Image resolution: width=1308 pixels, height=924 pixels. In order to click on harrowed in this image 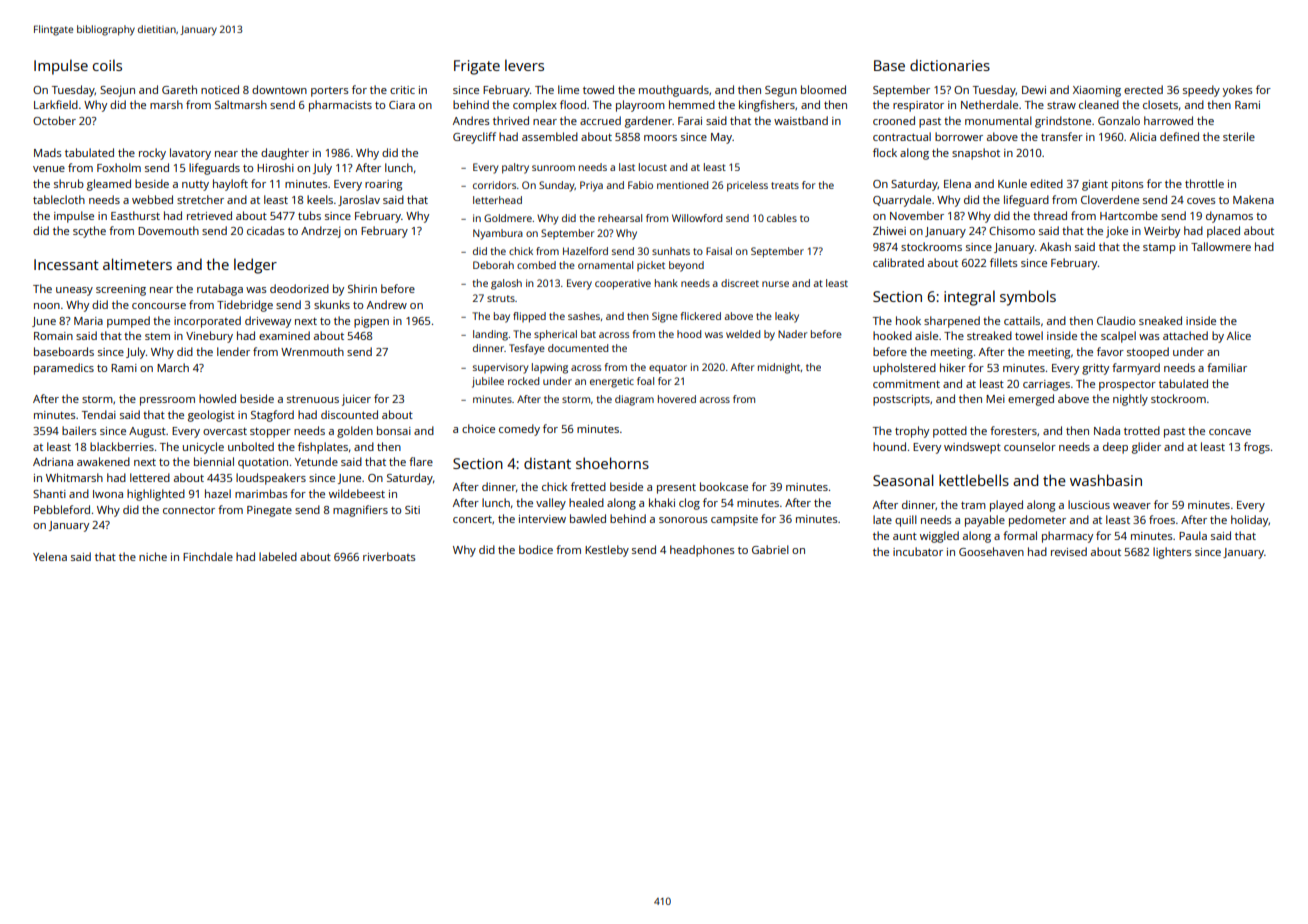, I will do `click(1168, 120)`.
